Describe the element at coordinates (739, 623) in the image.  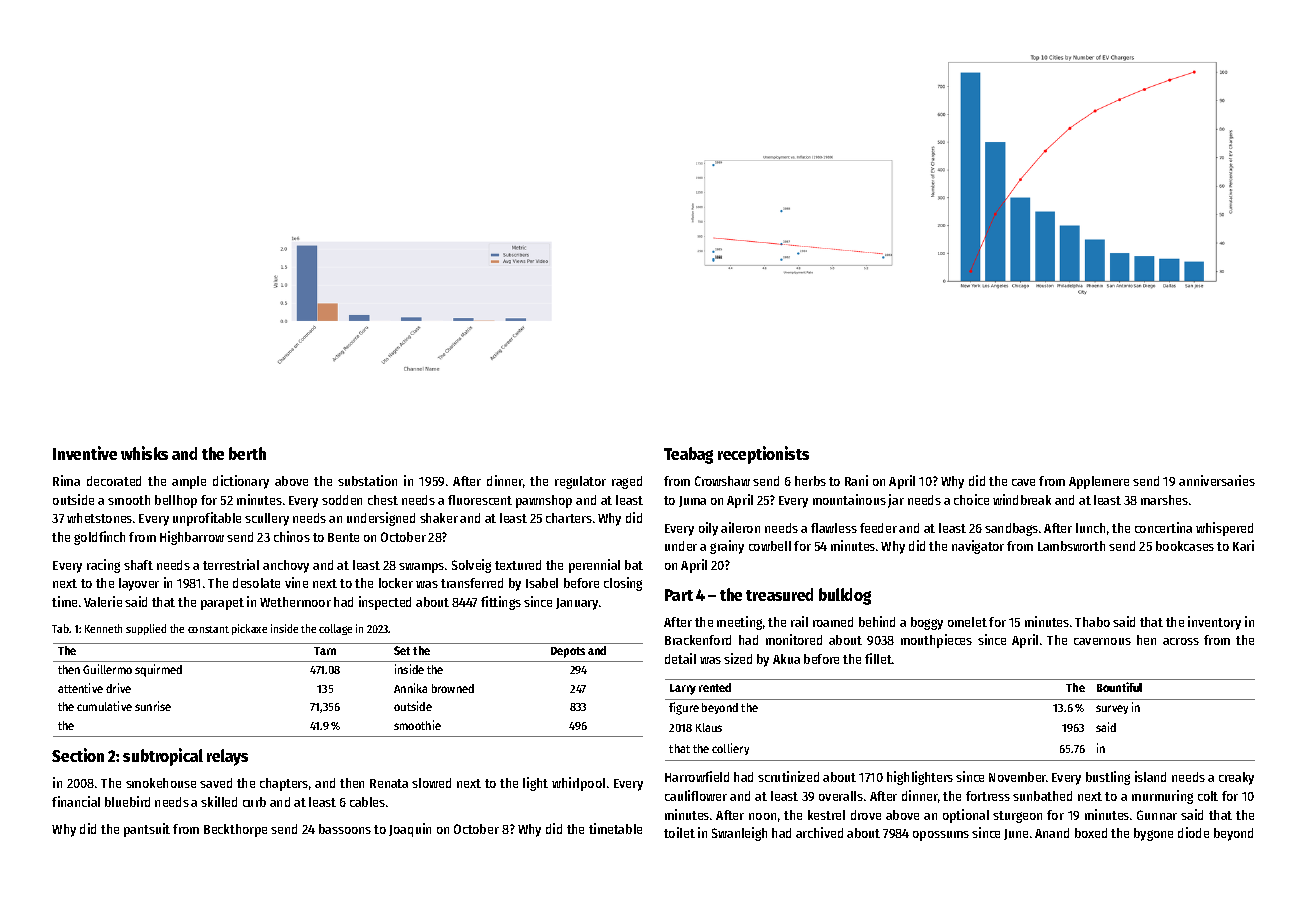
I see `meeting` at that location.
